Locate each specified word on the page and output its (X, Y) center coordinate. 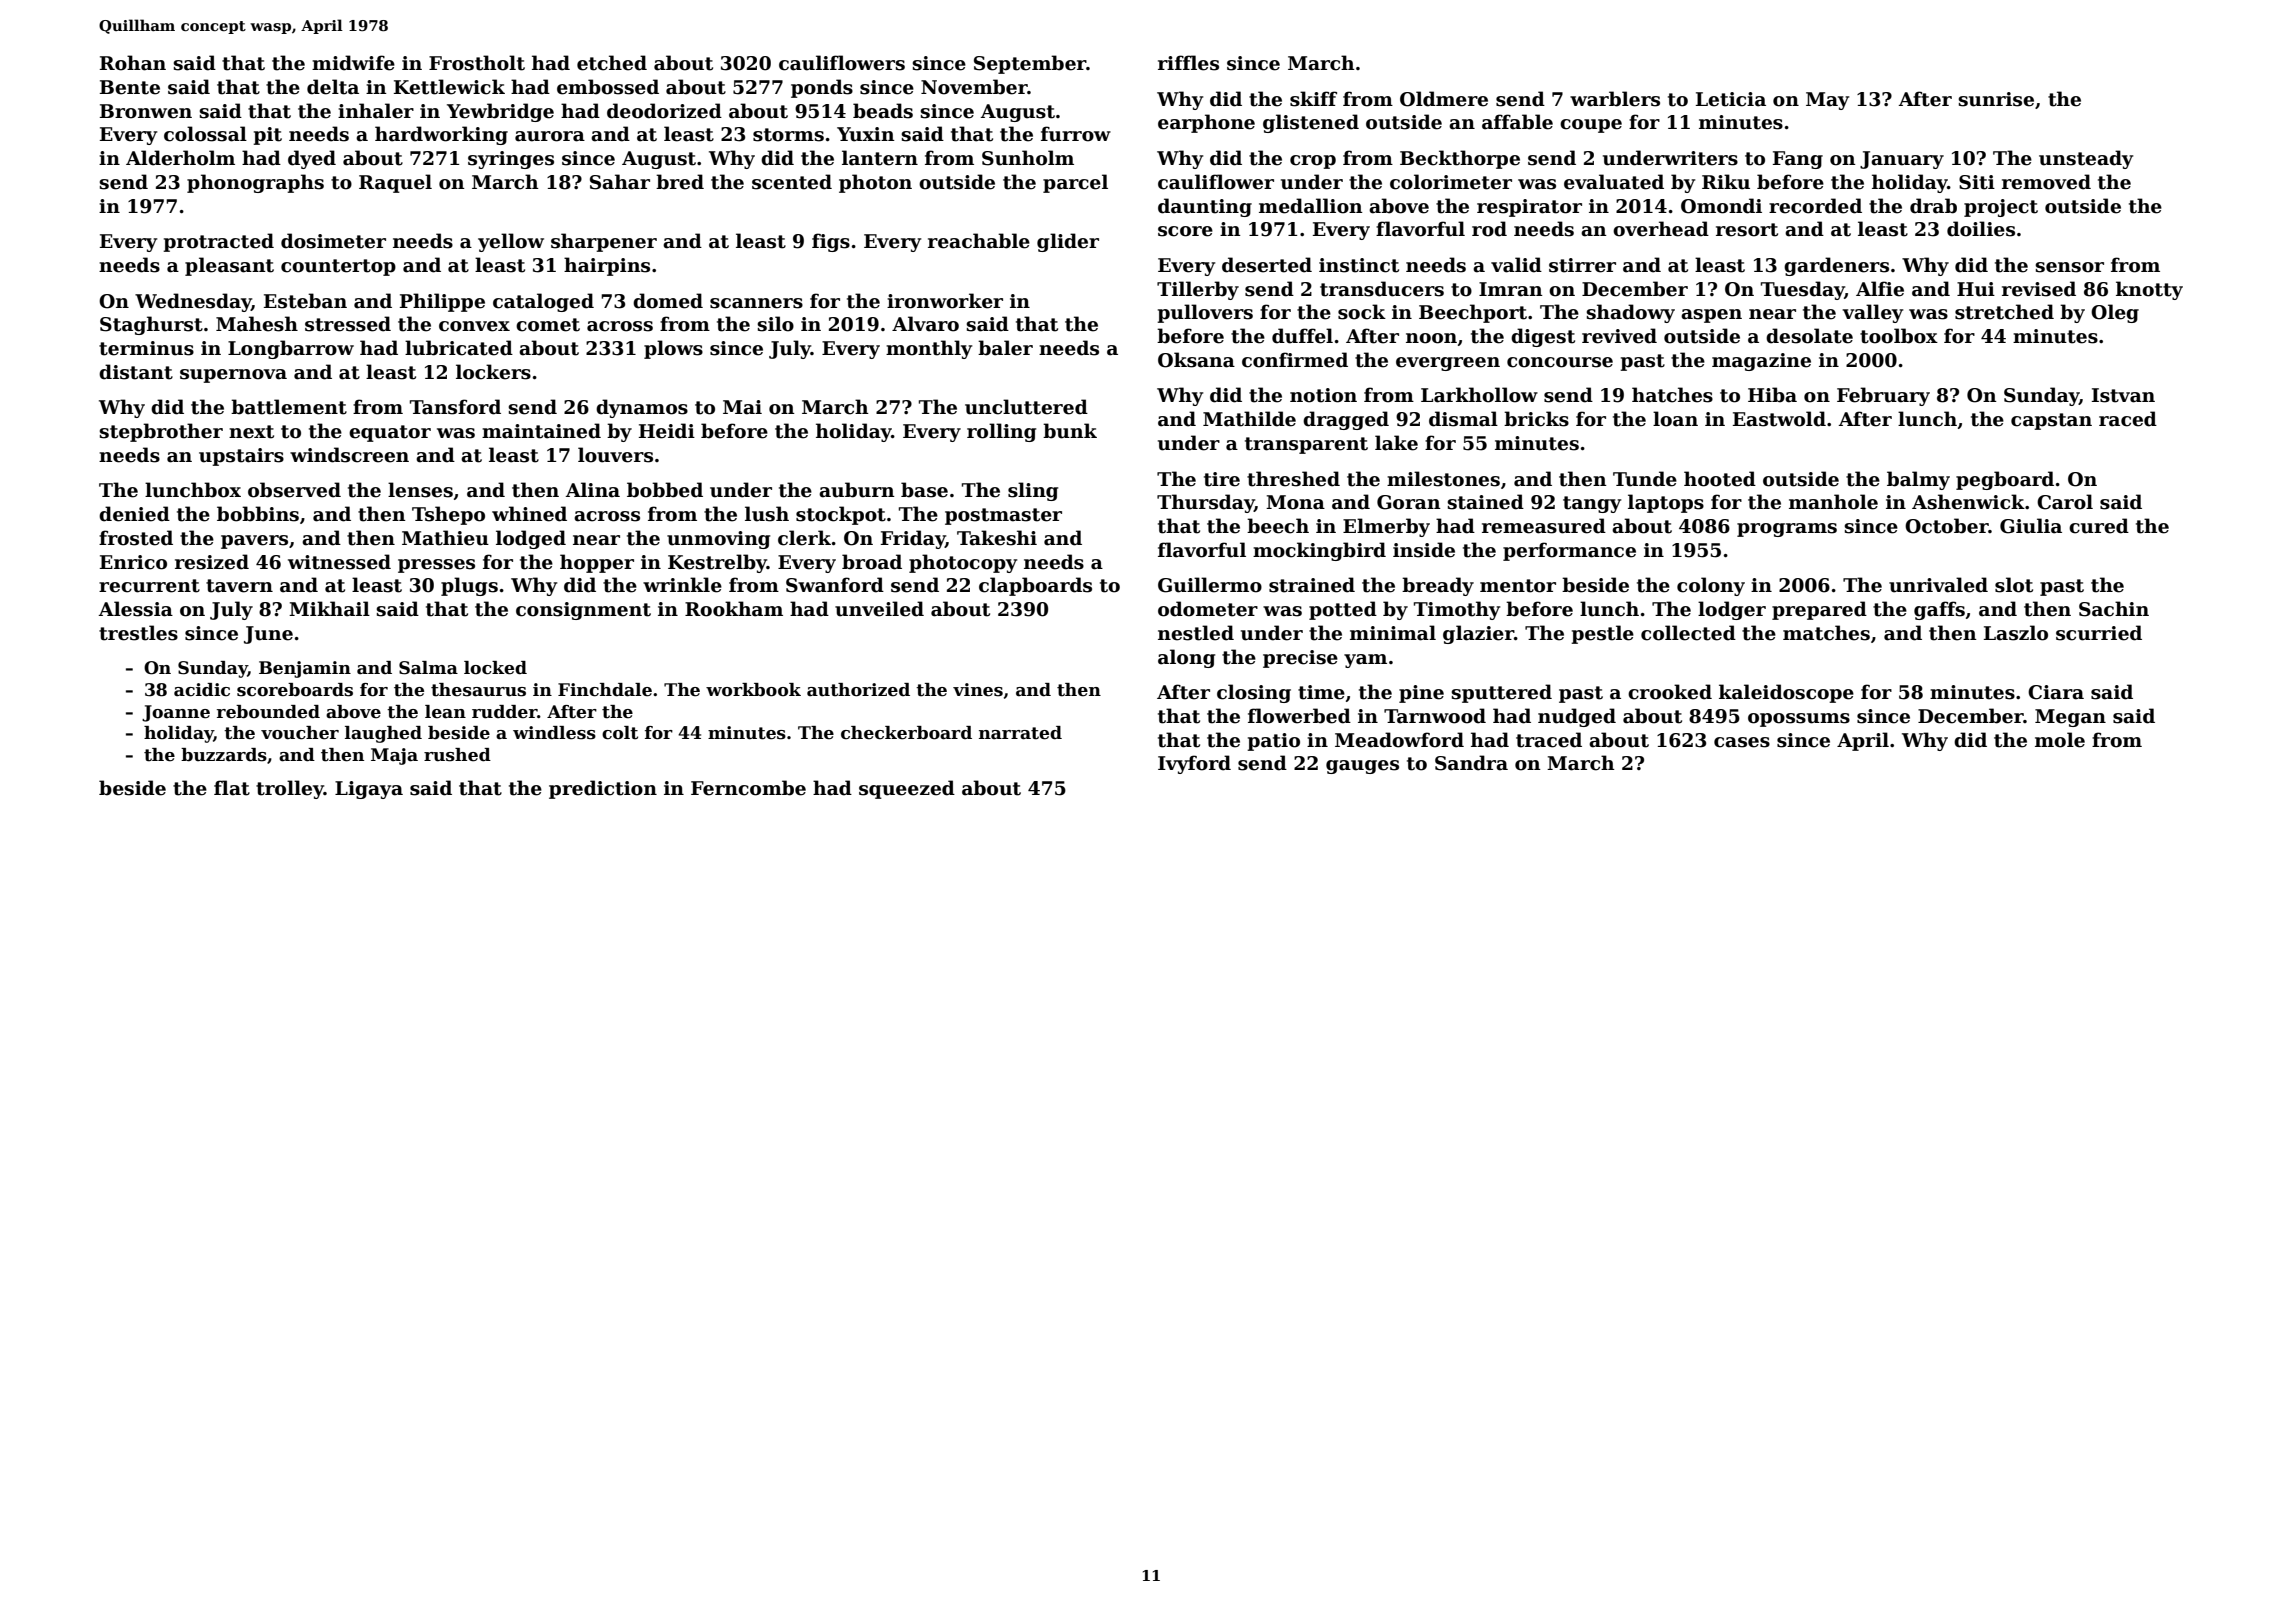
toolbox (1899, 336)
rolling (1001, 432)
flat (232, 788)
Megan (2070, 718)
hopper (597, 563)
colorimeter (1451, 182)
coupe (1591, 126)
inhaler (376, 111)
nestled (1196, 633)
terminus (146, 348)
